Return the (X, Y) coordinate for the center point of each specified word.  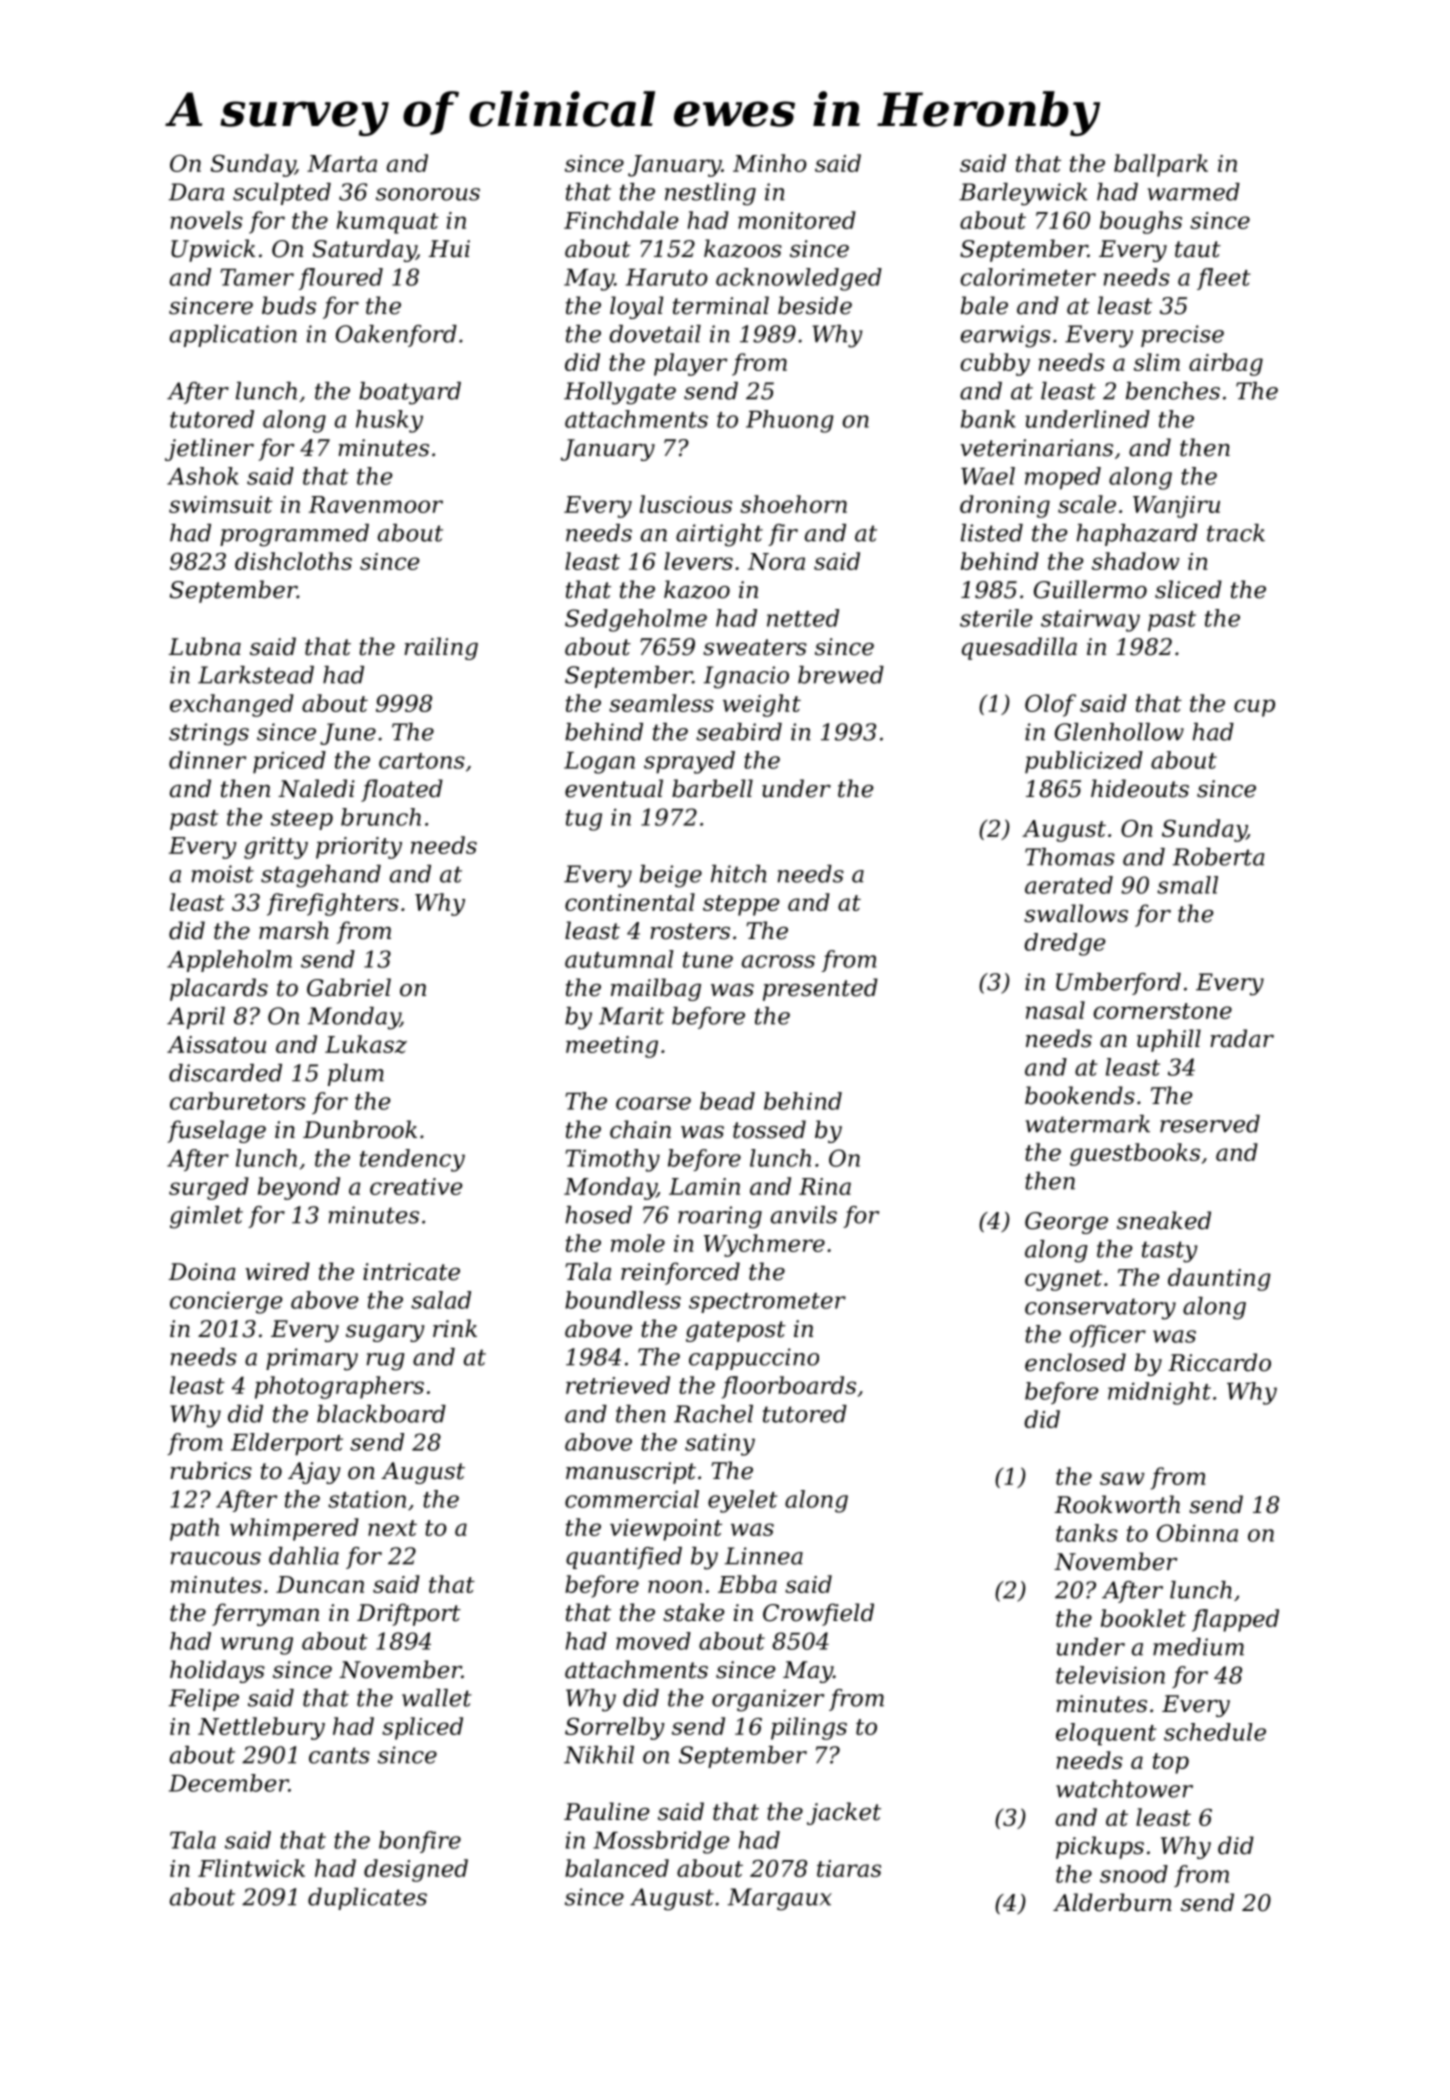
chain (640, 1129)
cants (339, 1755)
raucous (216, 1558)
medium (1198, 1647)
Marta (342, 163)
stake (693, 1612)
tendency (412, 1160)
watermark (1088, 1124)
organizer (768, 1700)
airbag (1226, 364)
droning (1005, 506)
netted (803, 618)
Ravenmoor (376, 504)
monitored (797, 220)
